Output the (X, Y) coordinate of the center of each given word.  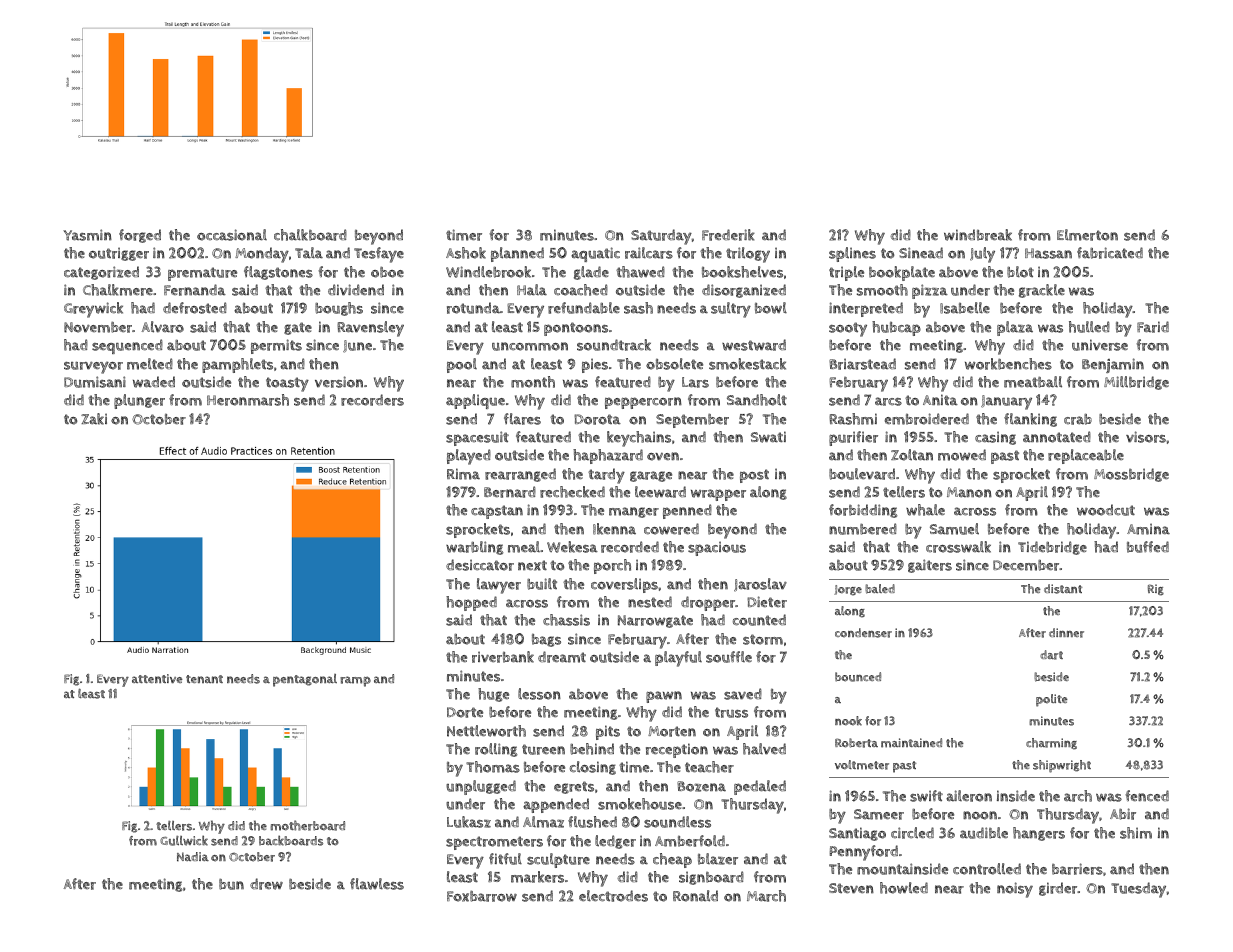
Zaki (94, 419)
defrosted (195, 308)
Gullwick (184, 840)
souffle (729, 657)
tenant (204, 679)
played (469, 457)
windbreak (978, 235)
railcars (649, 253)
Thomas (493, 767)
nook (848, 721)
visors (1146, 437)
